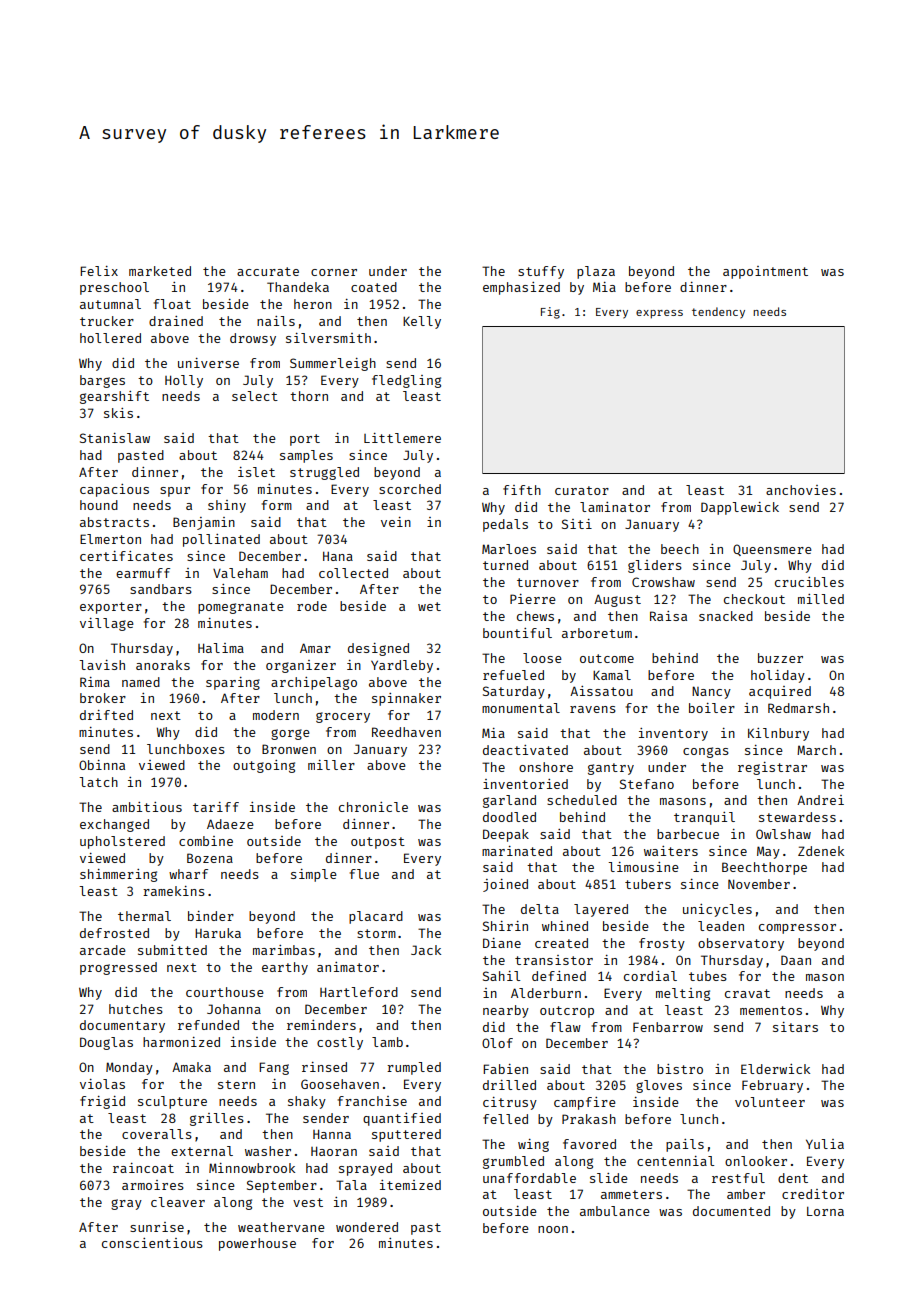  I want to click on Queensmere, so click(772, 550).
